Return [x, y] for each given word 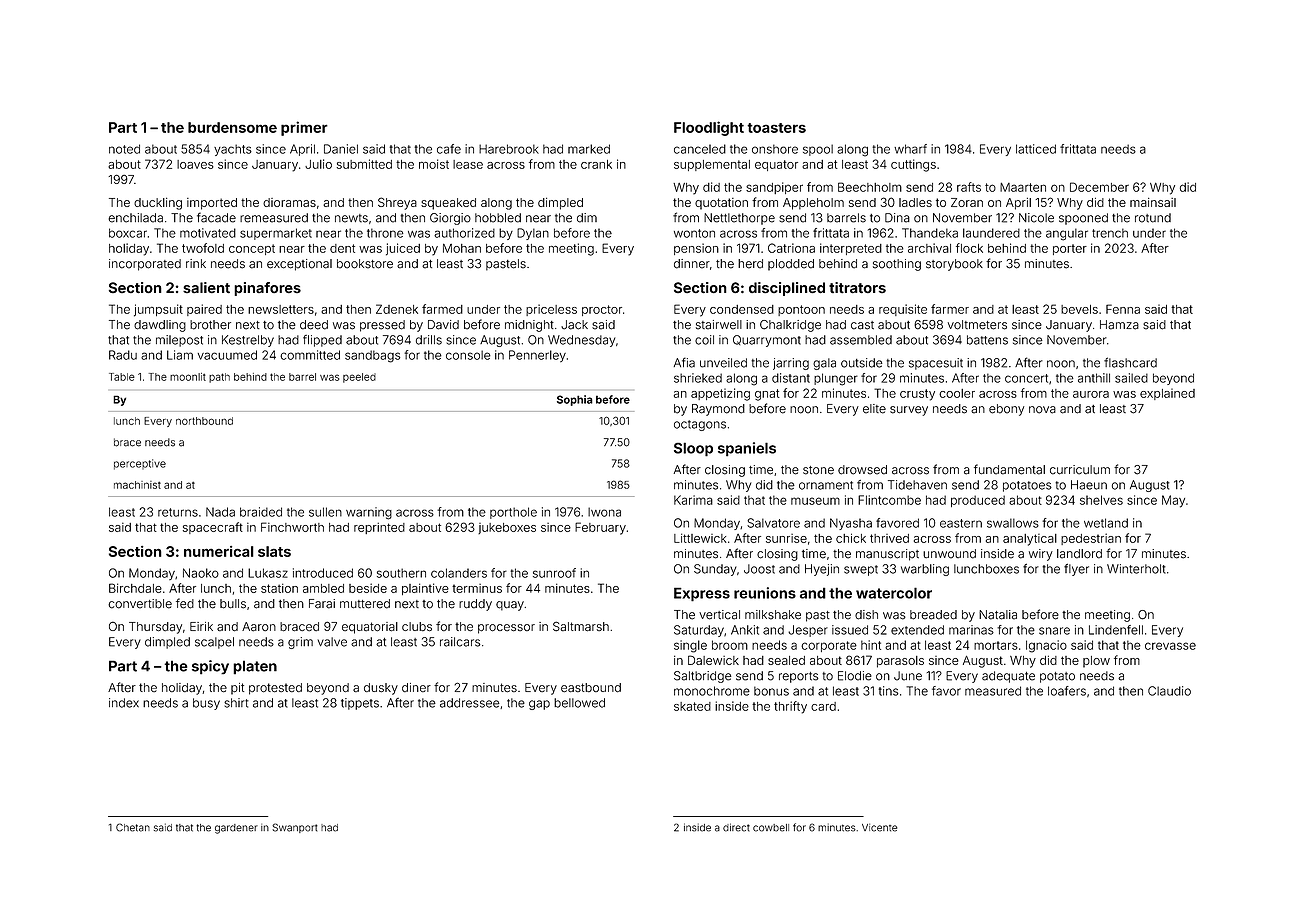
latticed [1036, 149]
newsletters [281, 309]
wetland [1106, 523]
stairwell [719, 325]
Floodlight [709, 128]
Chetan [133, 827]
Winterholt [1136, 569]
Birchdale [135, 588]
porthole [513, 513]
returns [178, 512]
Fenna [1123, 309]
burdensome [232, 127]
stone [818, 470]
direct [736, 827]
